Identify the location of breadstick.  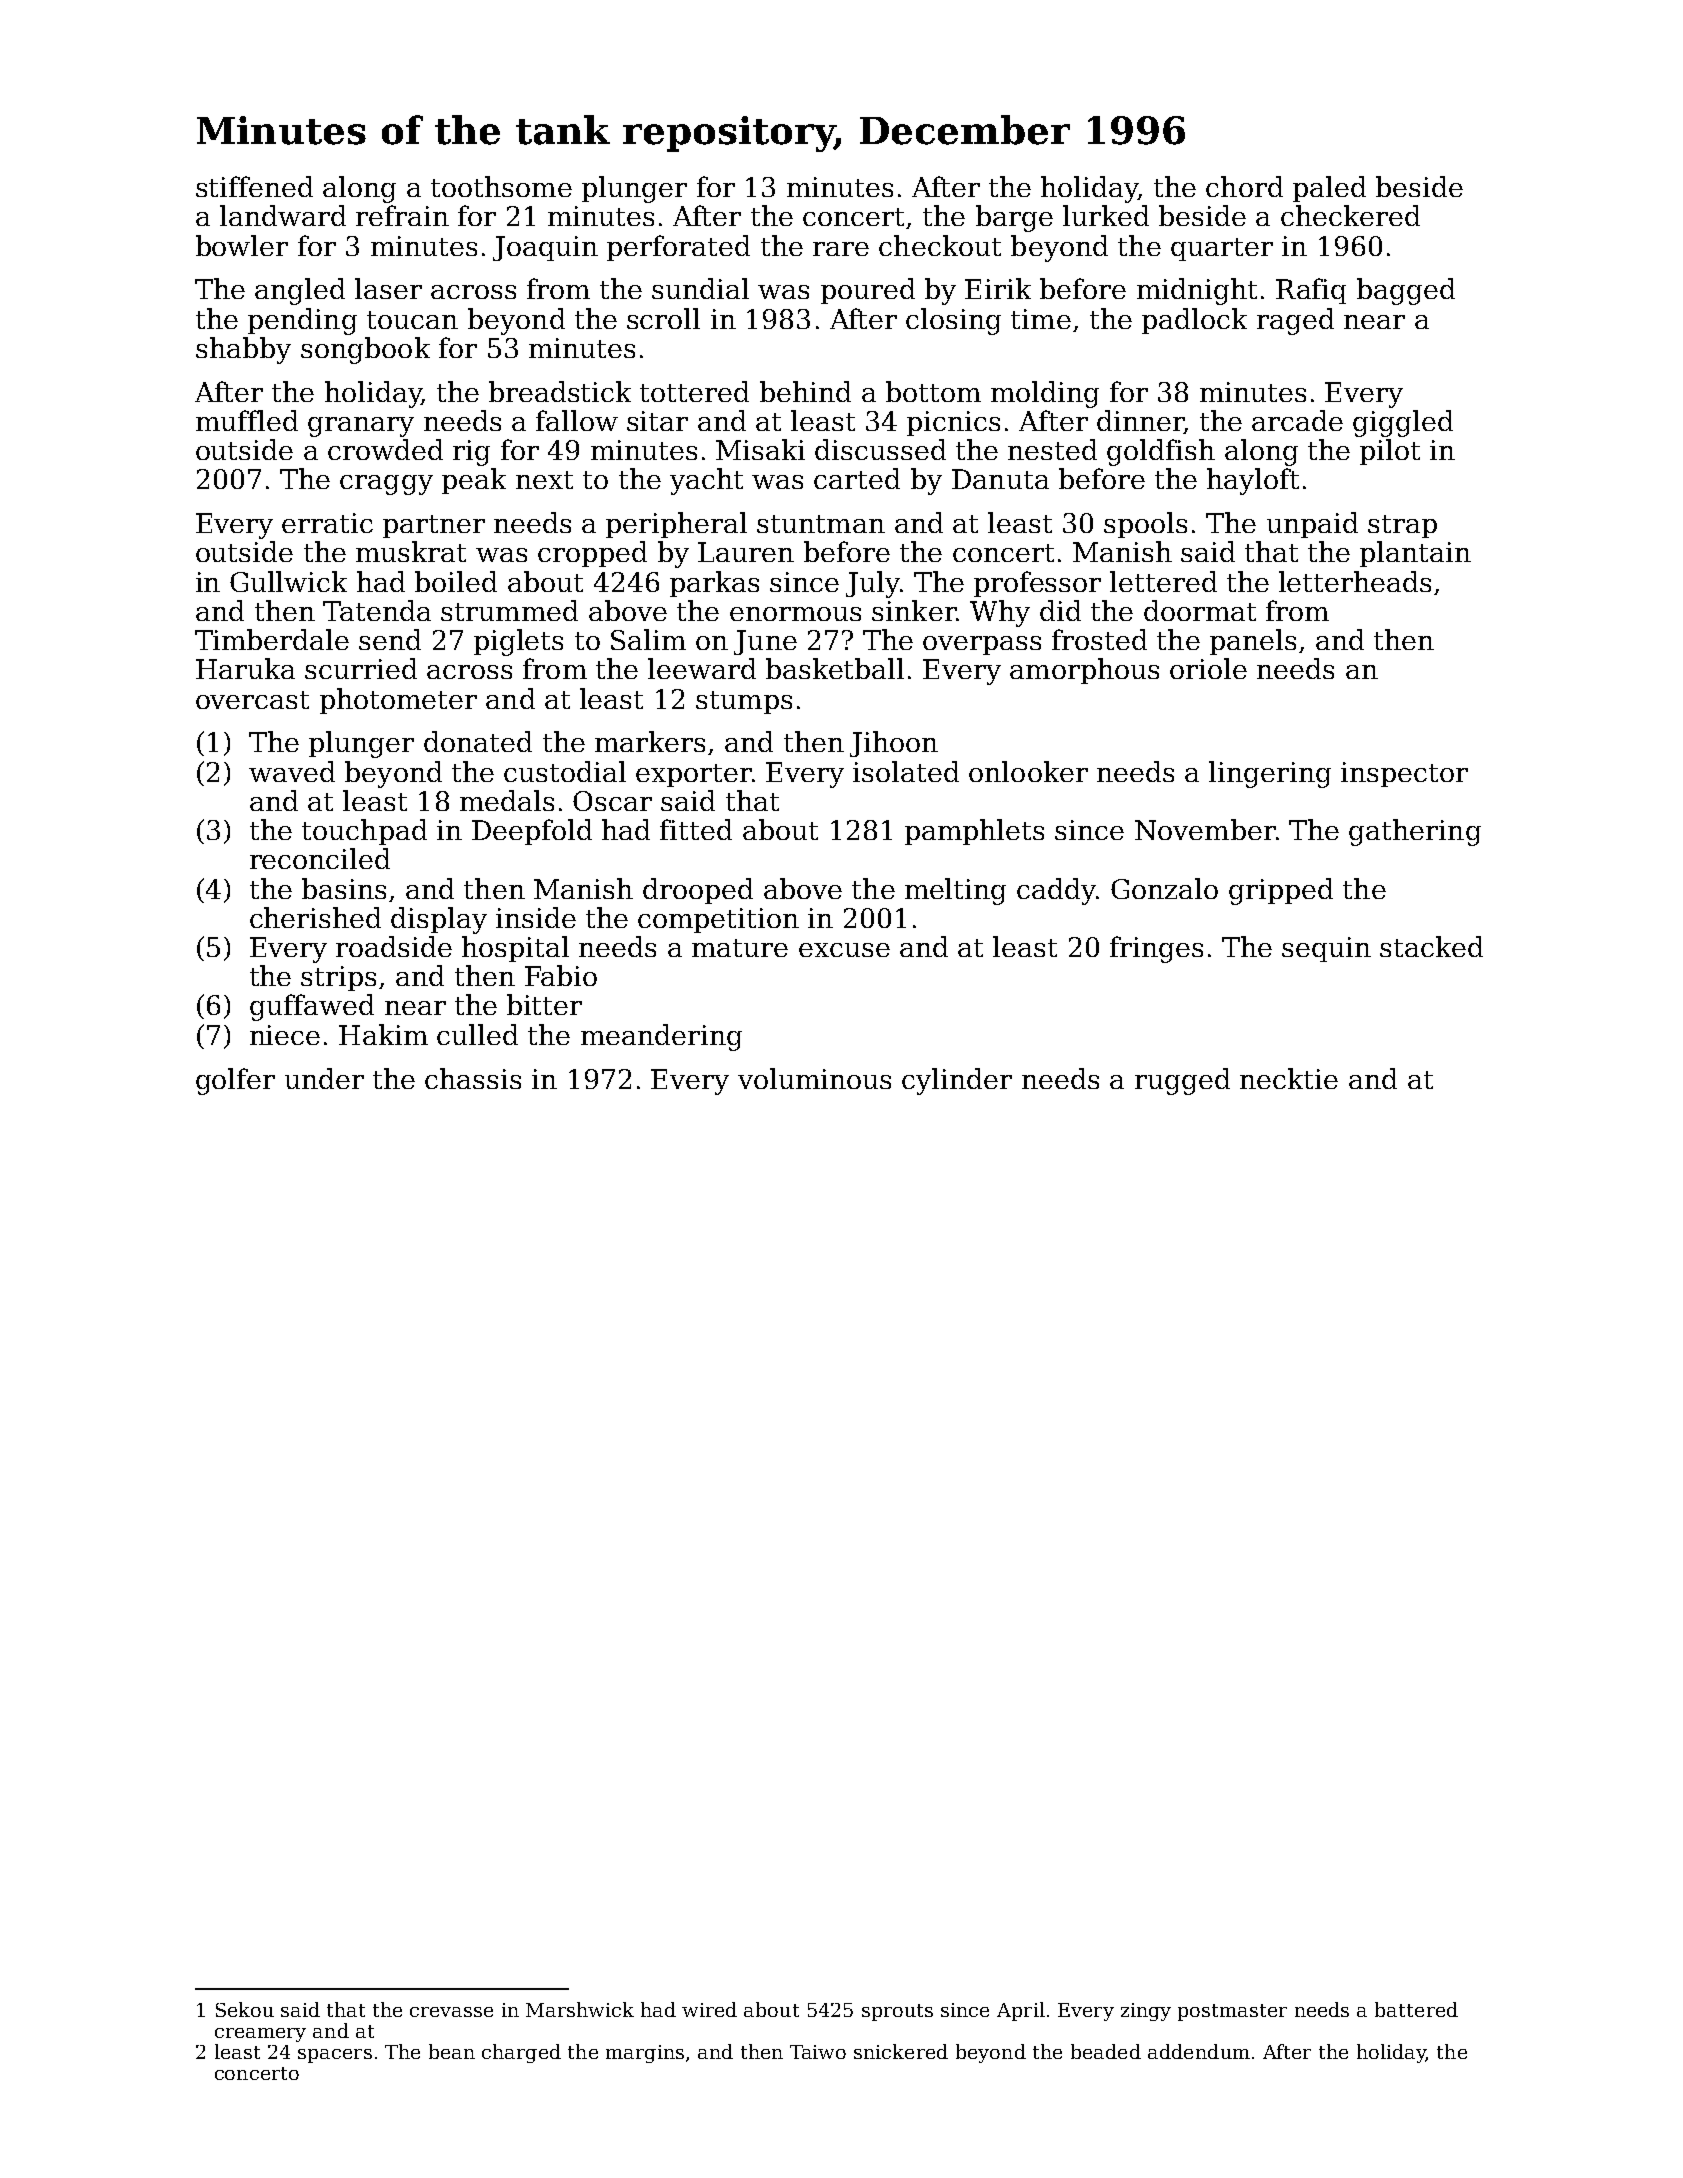
(560, 391).
